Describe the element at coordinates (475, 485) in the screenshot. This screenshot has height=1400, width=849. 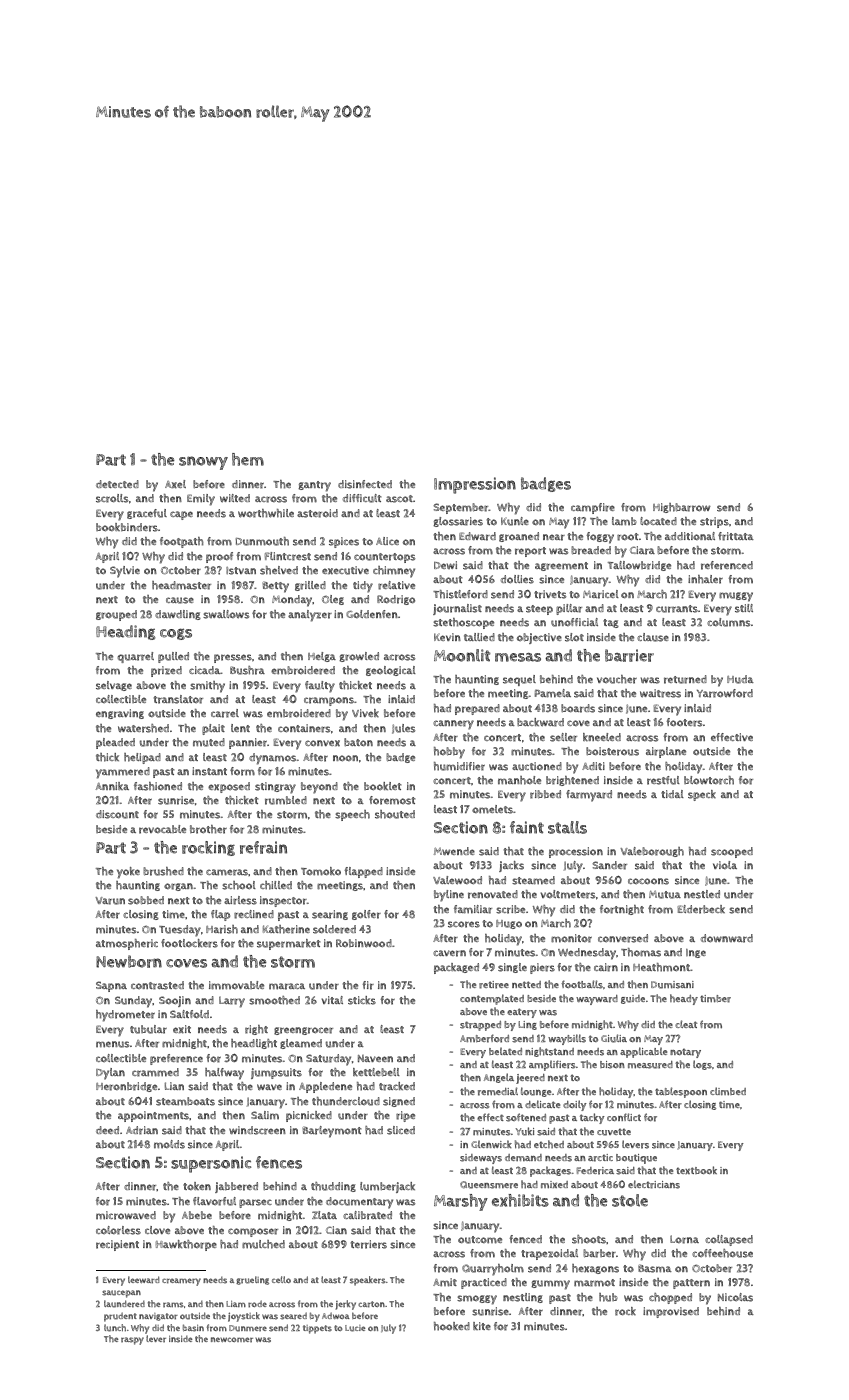
I see `Impression` at that location.
